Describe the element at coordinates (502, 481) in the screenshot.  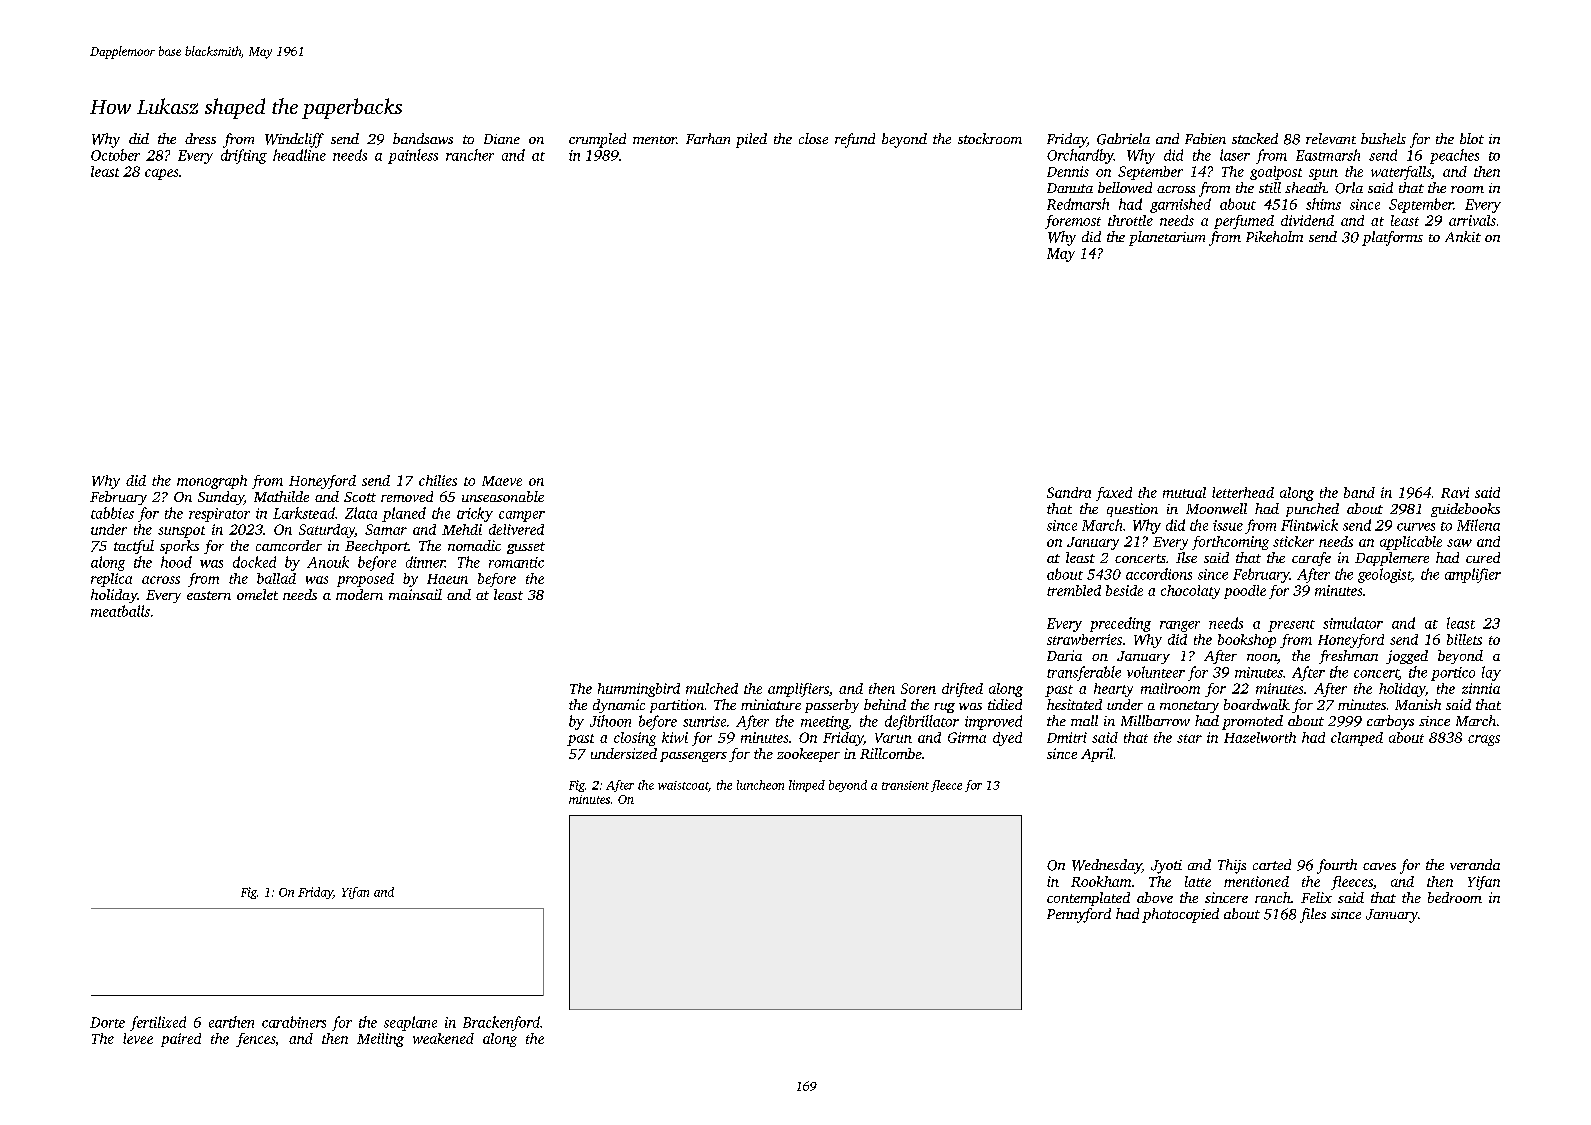
I see `Maeve` at that location.
